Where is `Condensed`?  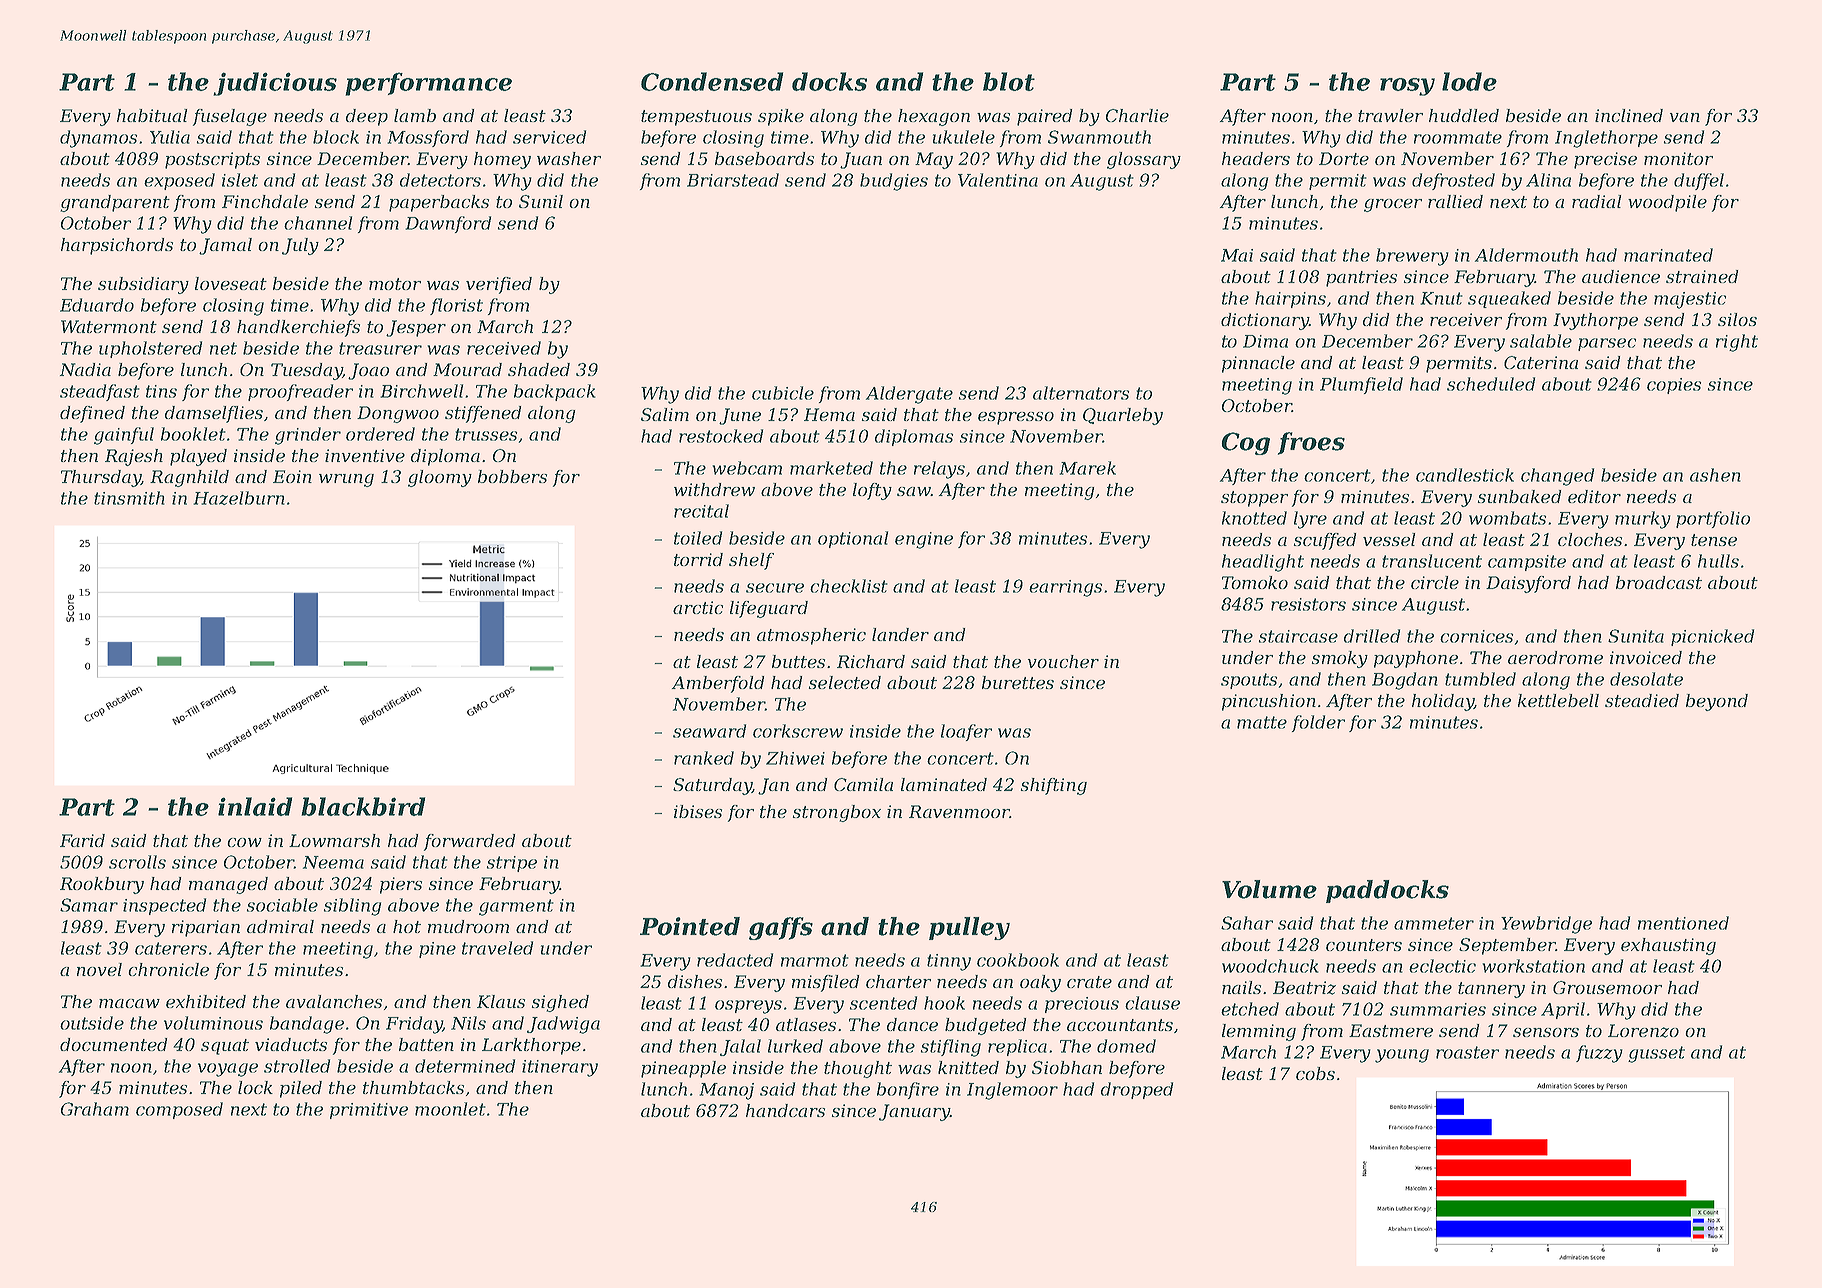 Condensed is located at coordinates (712, 81).
